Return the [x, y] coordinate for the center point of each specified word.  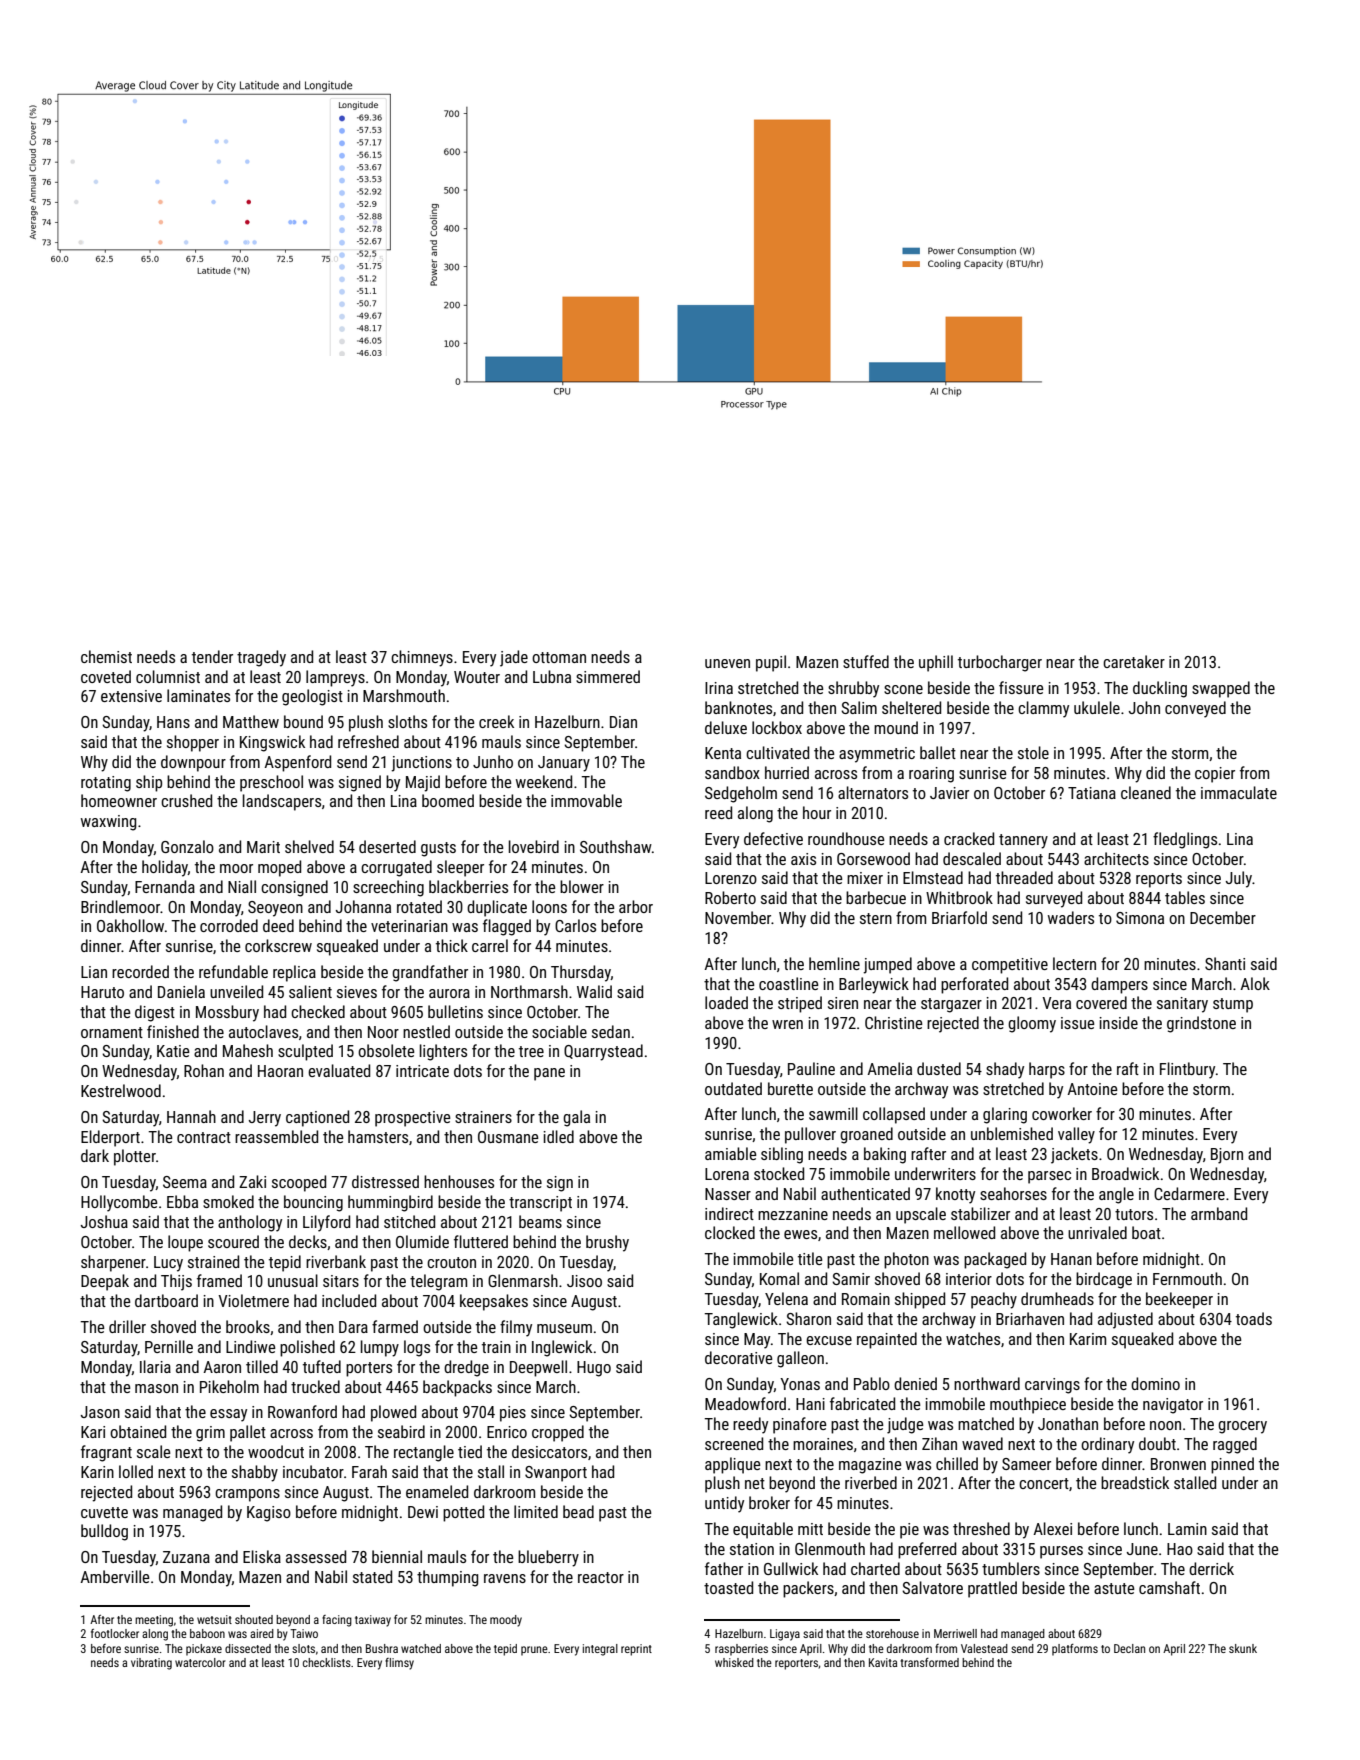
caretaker [1134, 661]
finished [173, 1031]
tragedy [261, 658]
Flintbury [1187, 1070]
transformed [929, 1662]
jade [514, 658]
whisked [734, 1662]
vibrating [151, 1664]
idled [559, 1136]
